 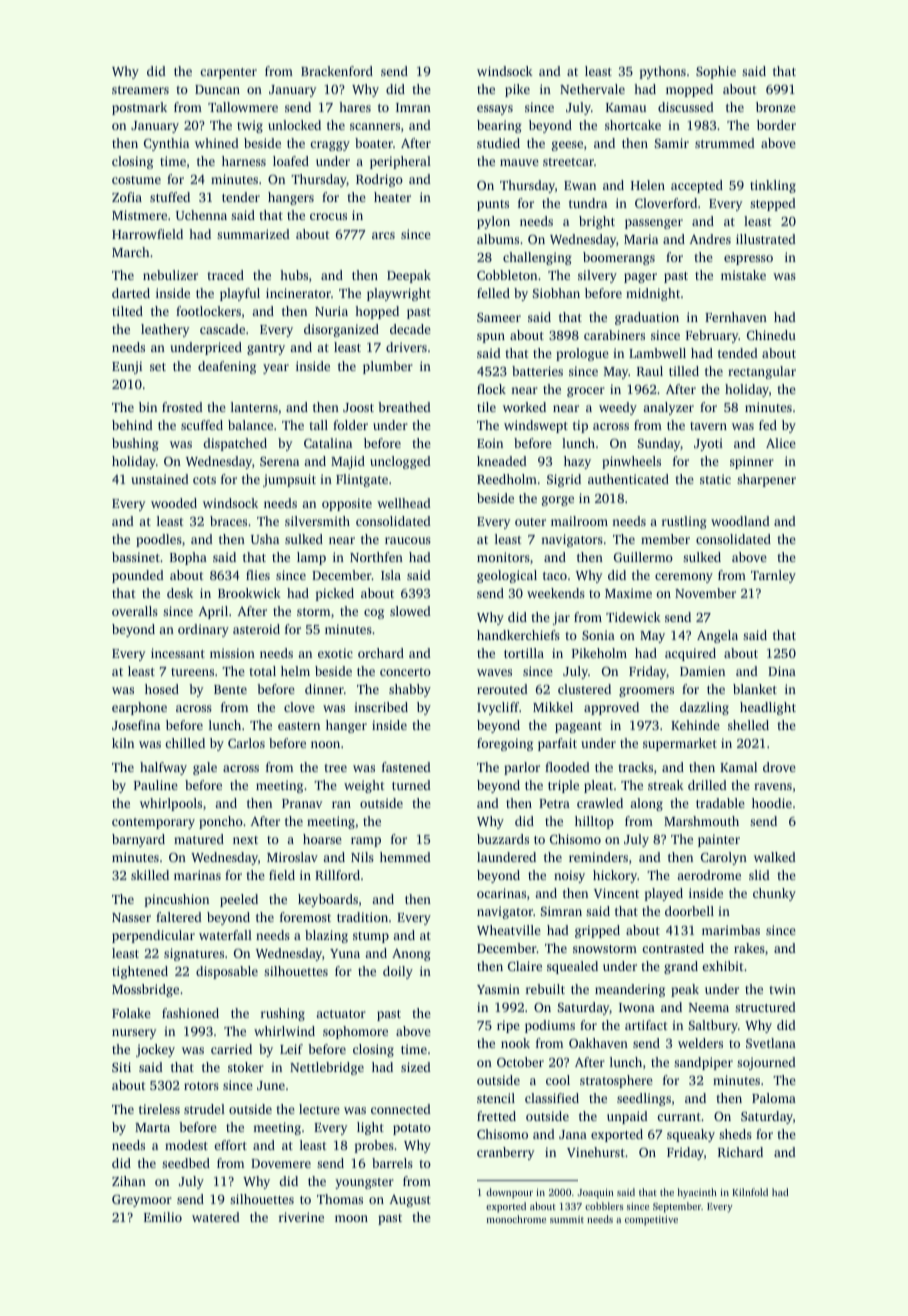 I want to click on Isla, so click(x=391, y=575).
